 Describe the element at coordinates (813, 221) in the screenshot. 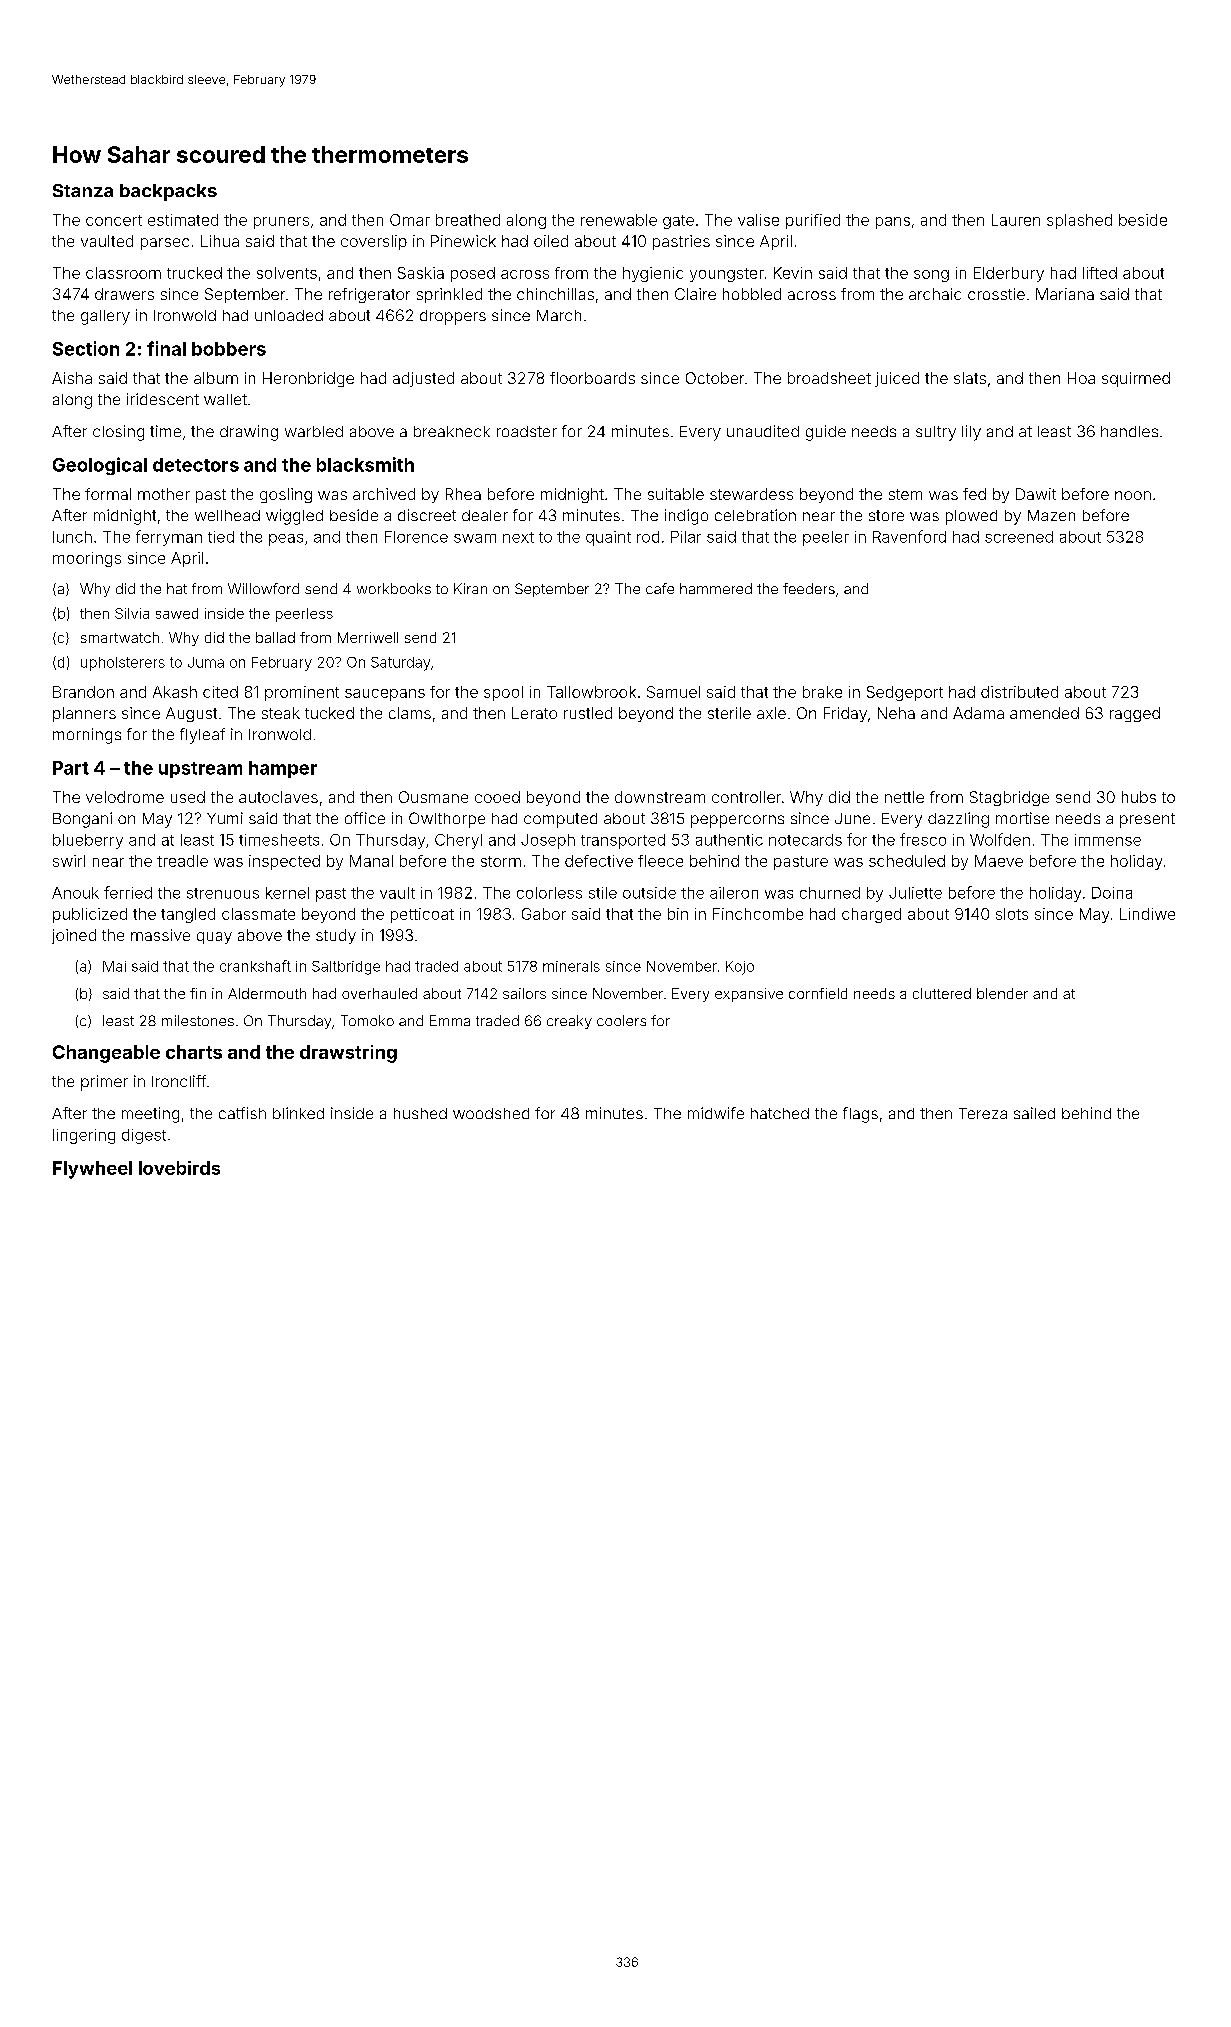

I see `purified` at that location.
